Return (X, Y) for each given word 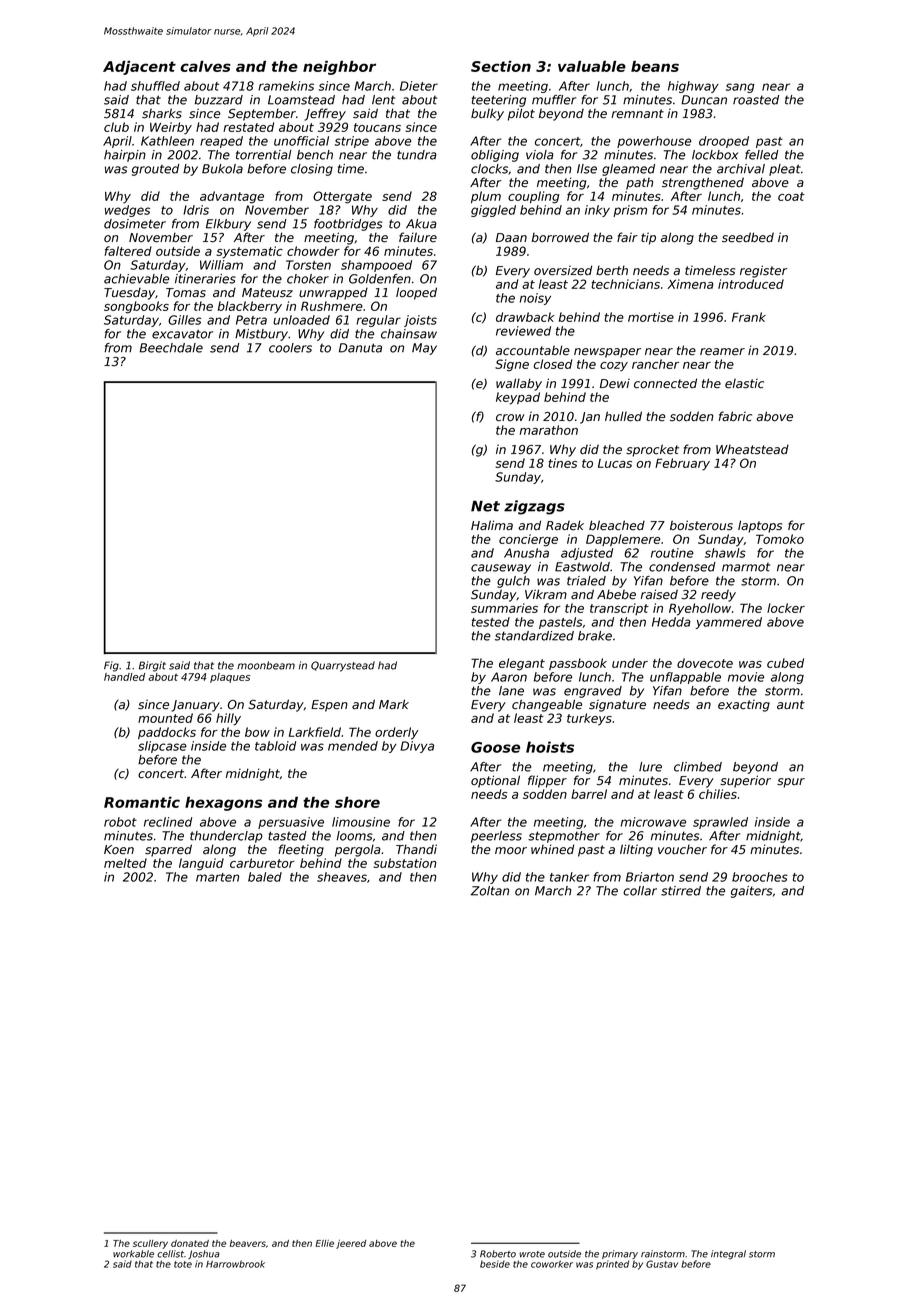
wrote (532, 1254)
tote (183, 1264)
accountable (533, 350)
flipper (547, 781)
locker (786, 608)
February (682, 464)
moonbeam (266, 665)
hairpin (125, 156)
